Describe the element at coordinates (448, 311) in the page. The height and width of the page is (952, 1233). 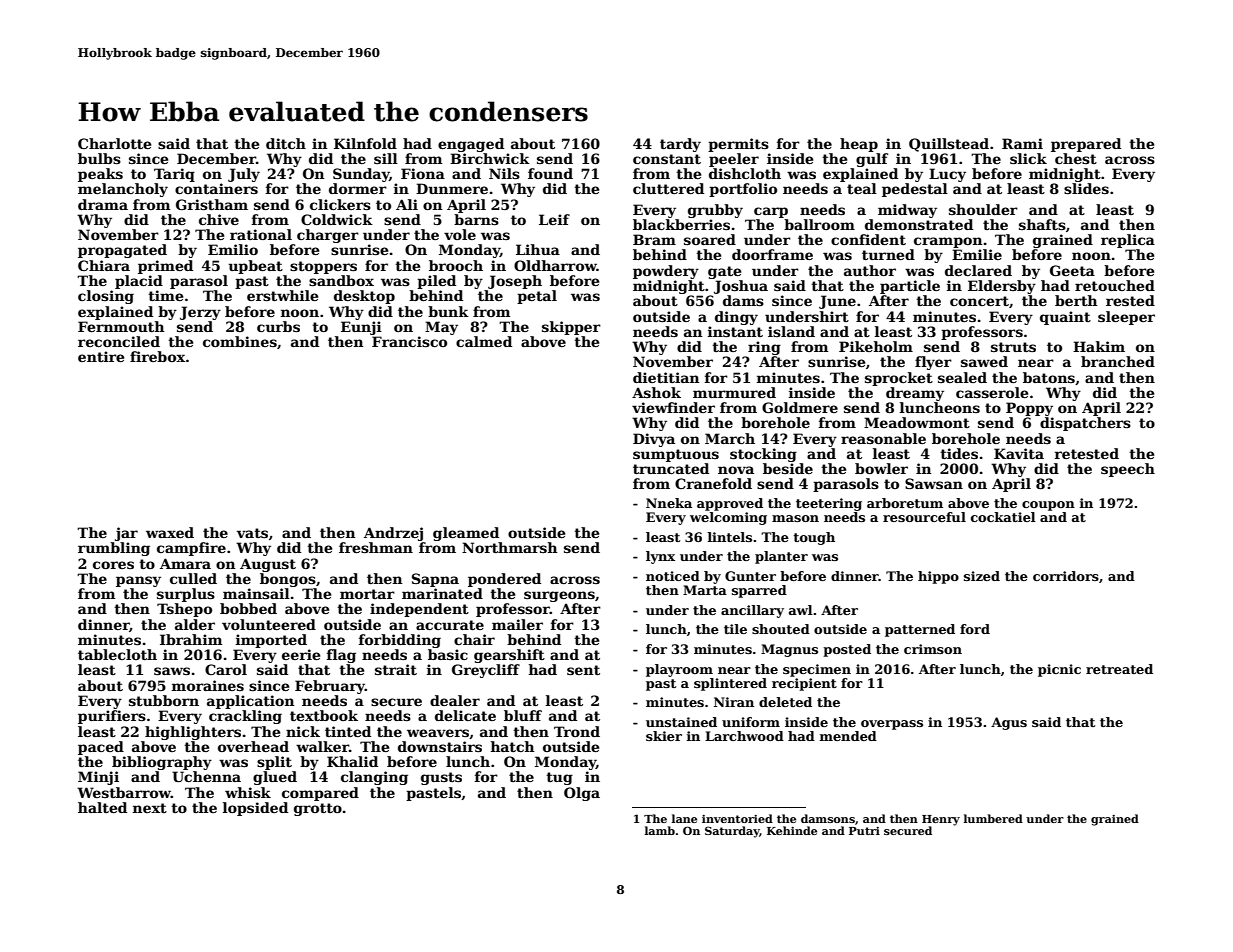
I see `bunk` at that location.
